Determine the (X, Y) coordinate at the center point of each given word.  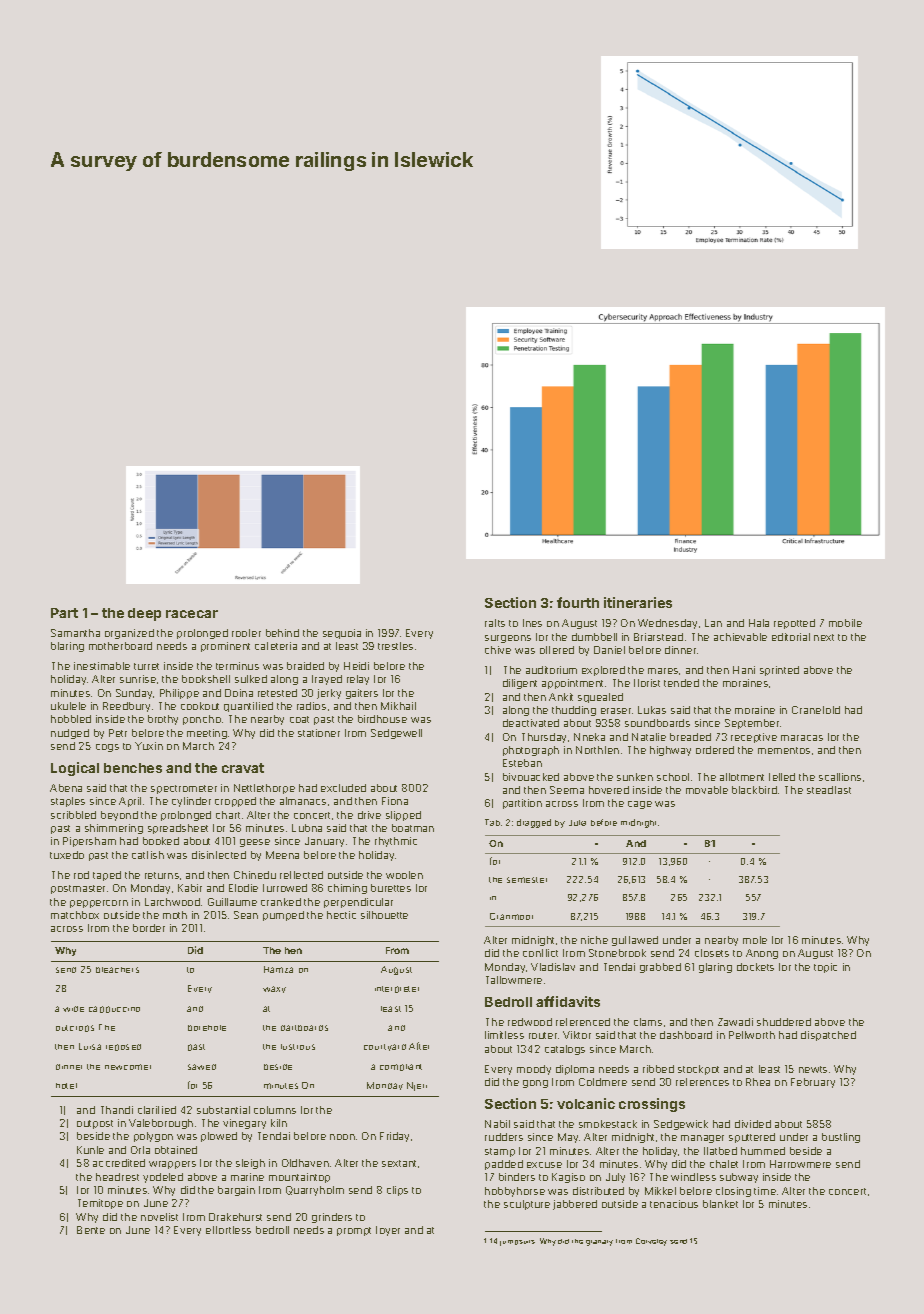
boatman (413, 828)
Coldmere (603, 1082)
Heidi (356, 666)
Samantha (75, 633)
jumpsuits (517, 1243)
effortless (228, 1230)
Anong (762, 954)
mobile (845, 623)
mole (755, 940)
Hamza (278, 969)
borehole (207, 1028)
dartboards (304, 1028)
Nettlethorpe (264, 789)
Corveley (651, 1242)
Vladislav (553, 967)
